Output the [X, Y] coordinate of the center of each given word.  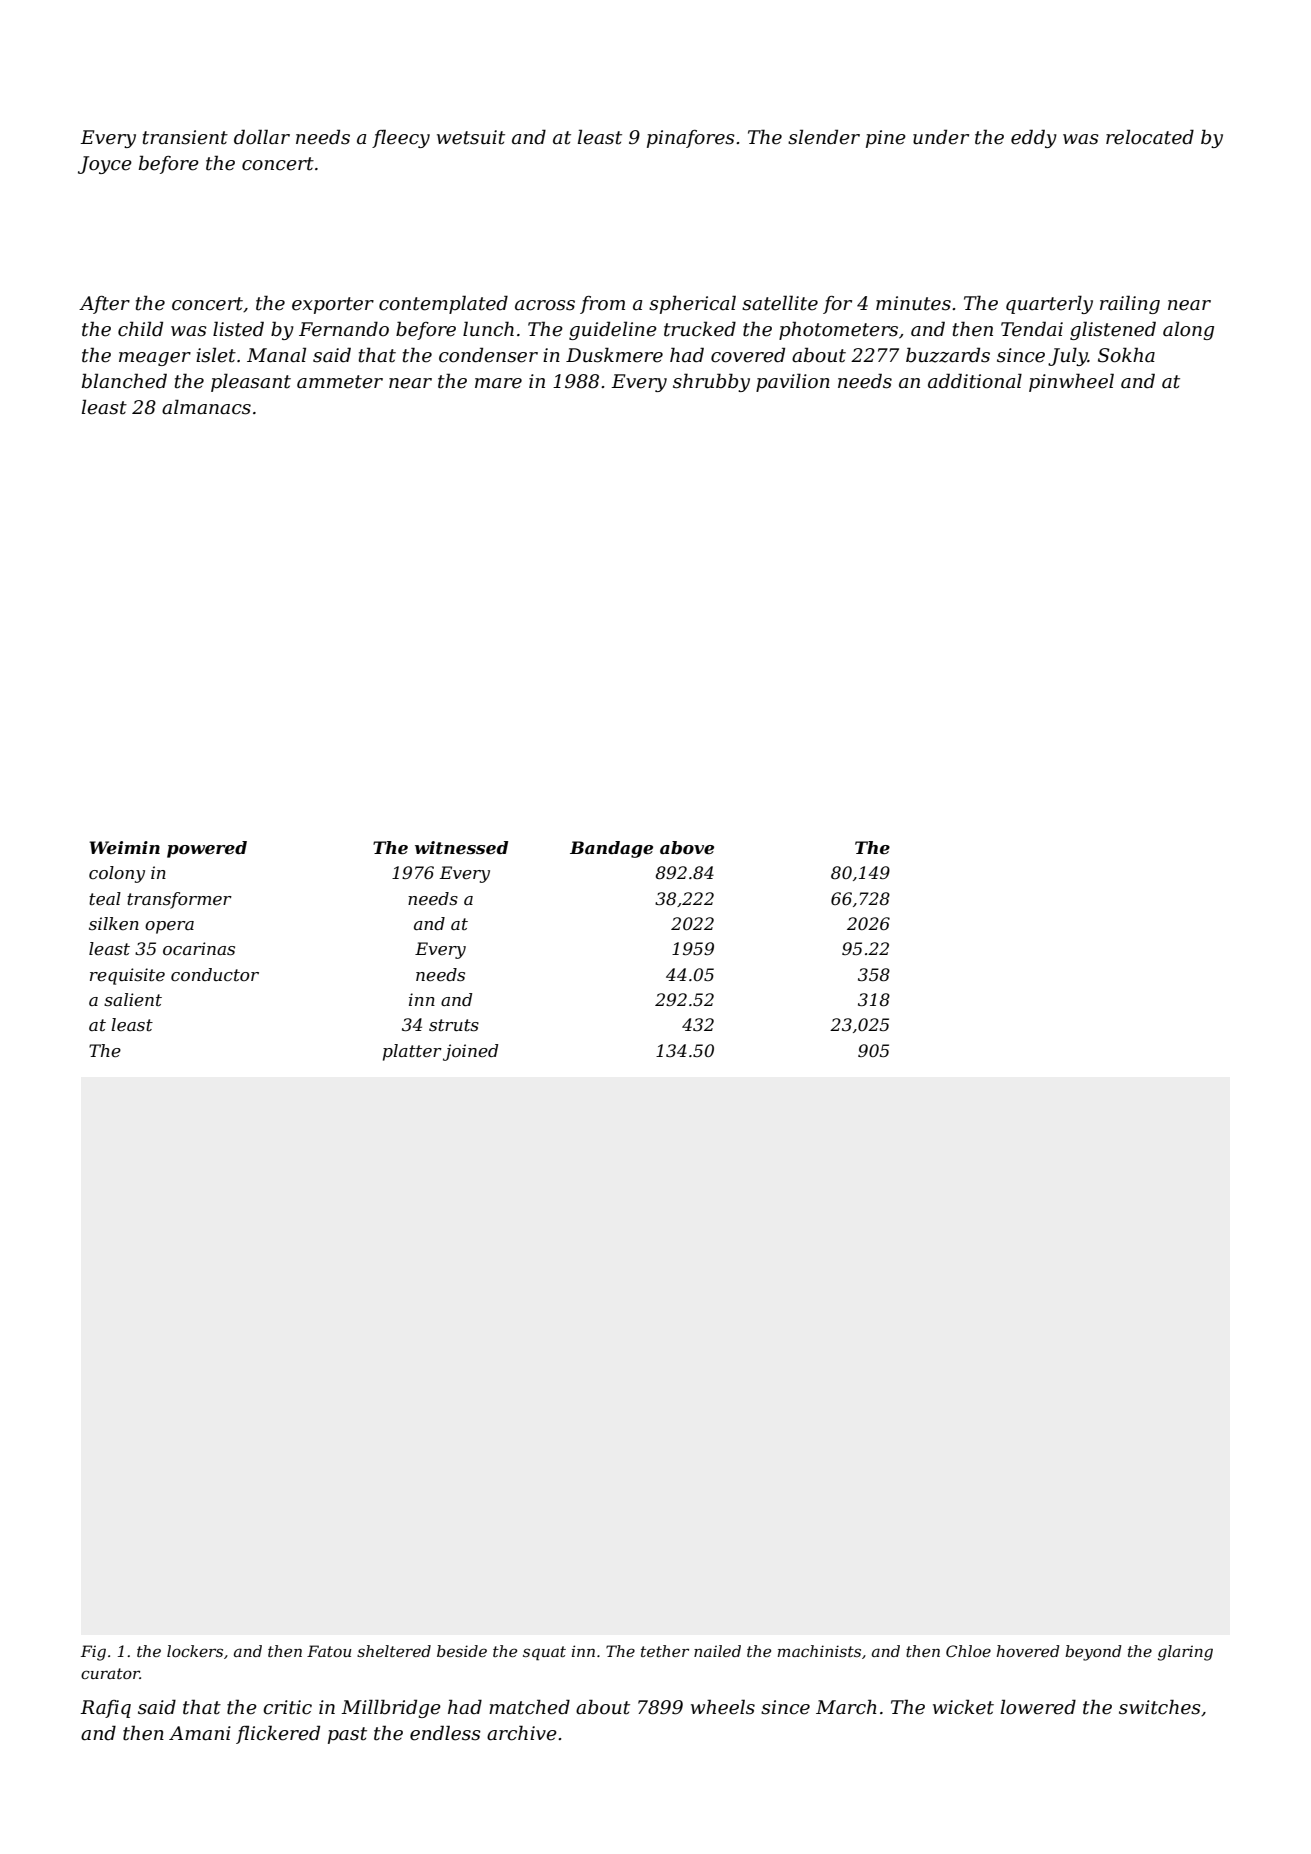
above [687, 847]
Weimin [124, 847]
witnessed [461, 847]
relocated [1150, 137]
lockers [195, 1651]
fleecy [401, 138]
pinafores [691, 139]
